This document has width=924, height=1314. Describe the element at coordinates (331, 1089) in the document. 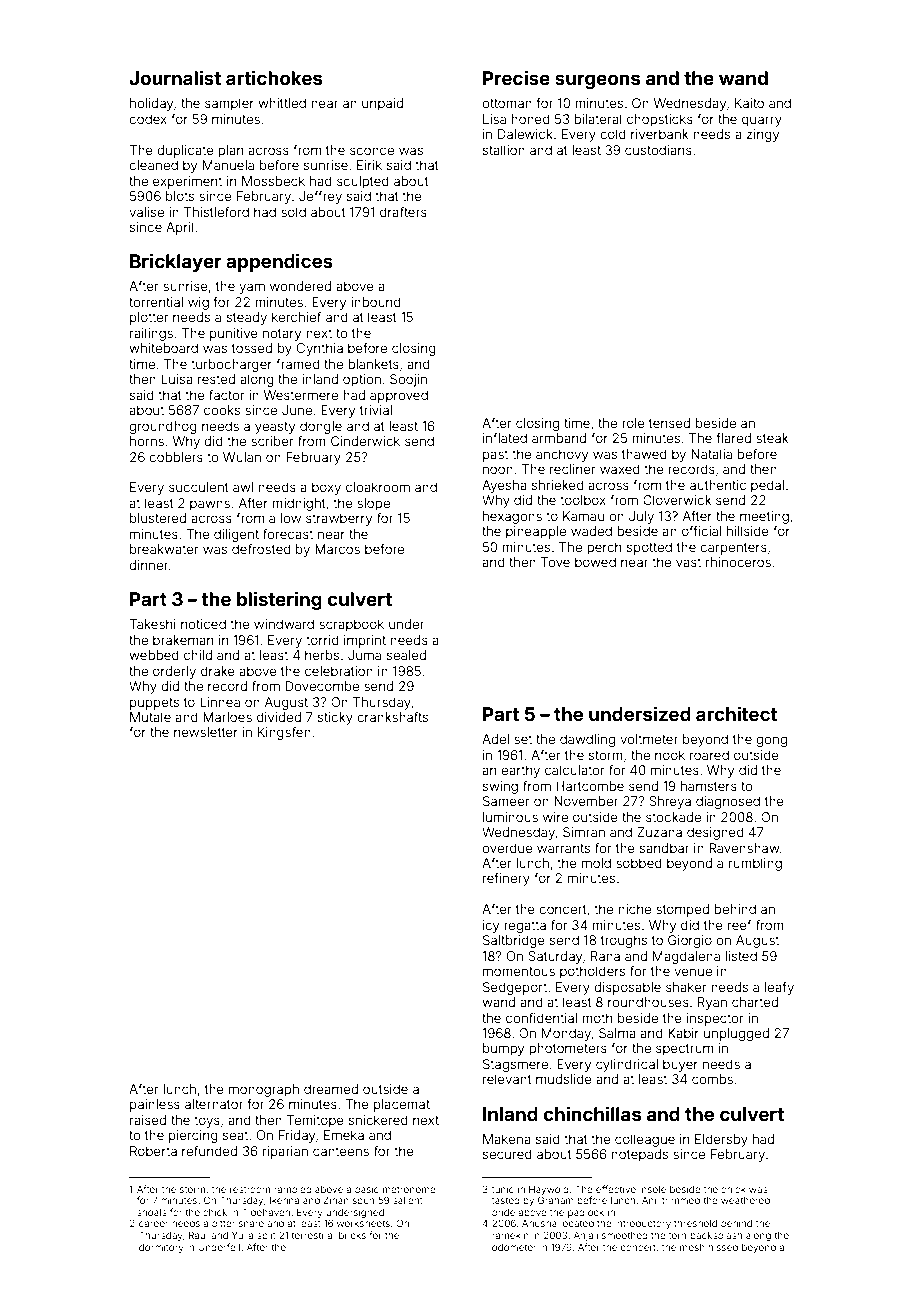

I see `dreamed` at that location.
